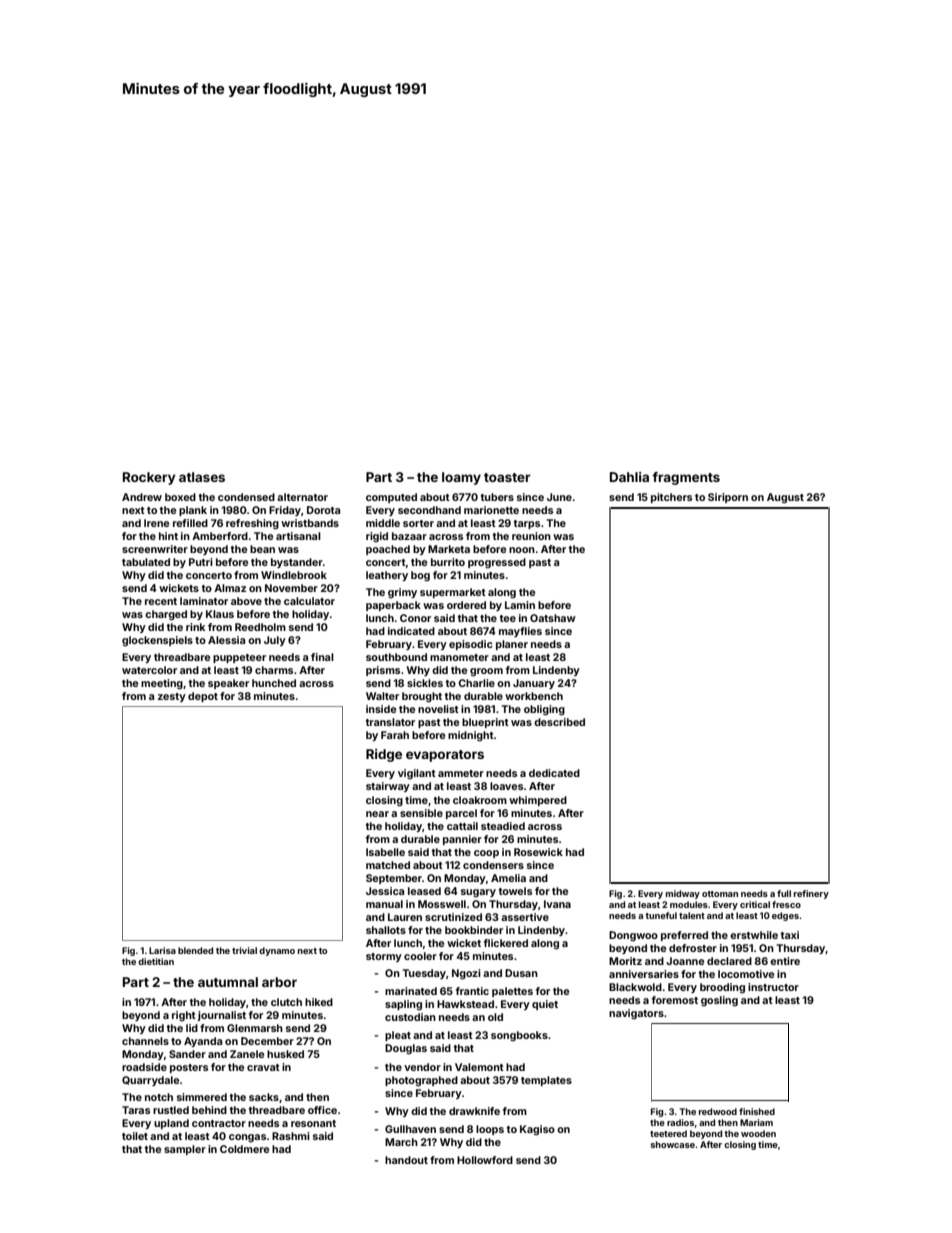 This screenshot has width=952, height=1233. What do you see at coordinates (790, 935) in the screenshot?
I see `taxi` at bounding box center [790, 935].
